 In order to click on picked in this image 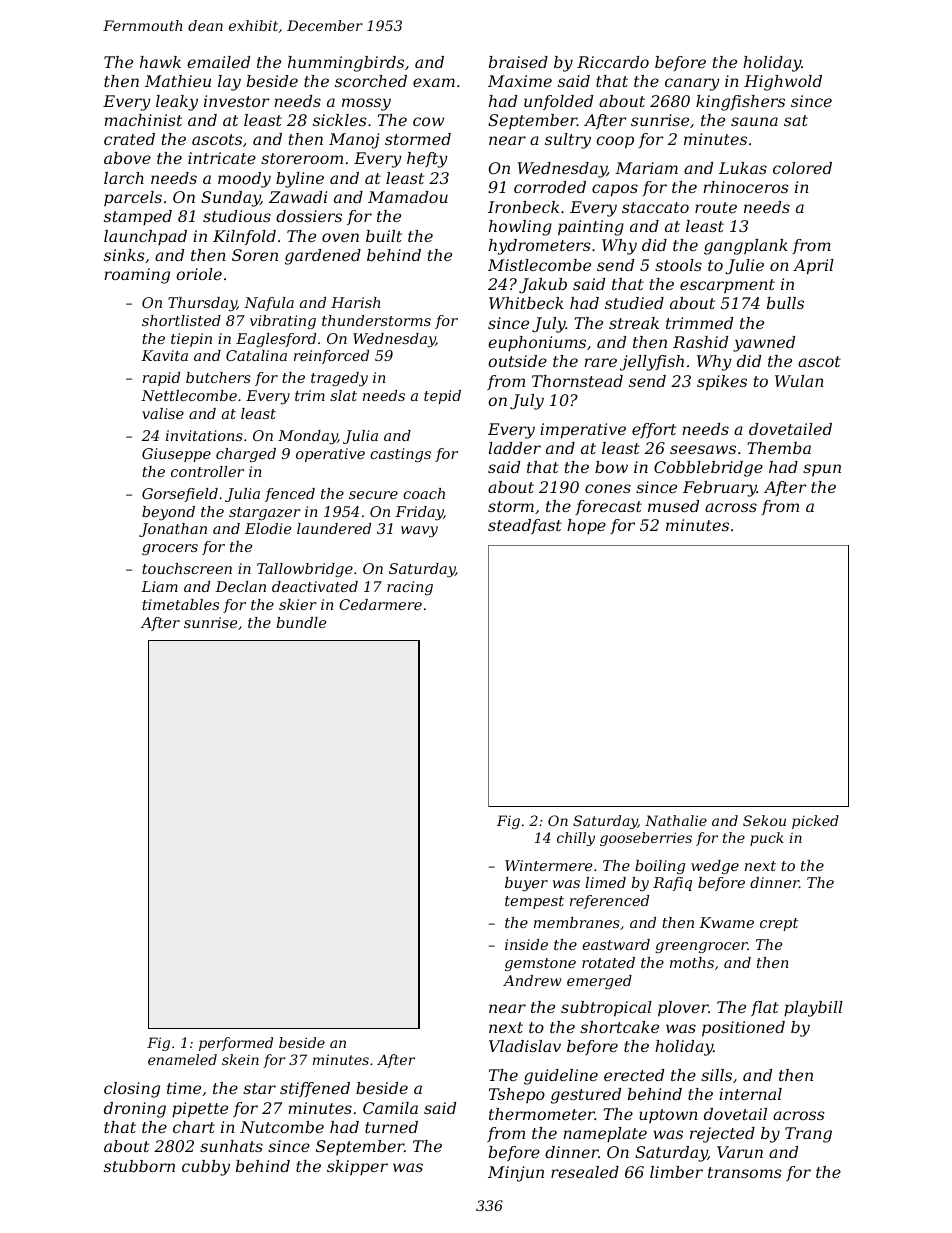, I will do `click(815, 822)`.
